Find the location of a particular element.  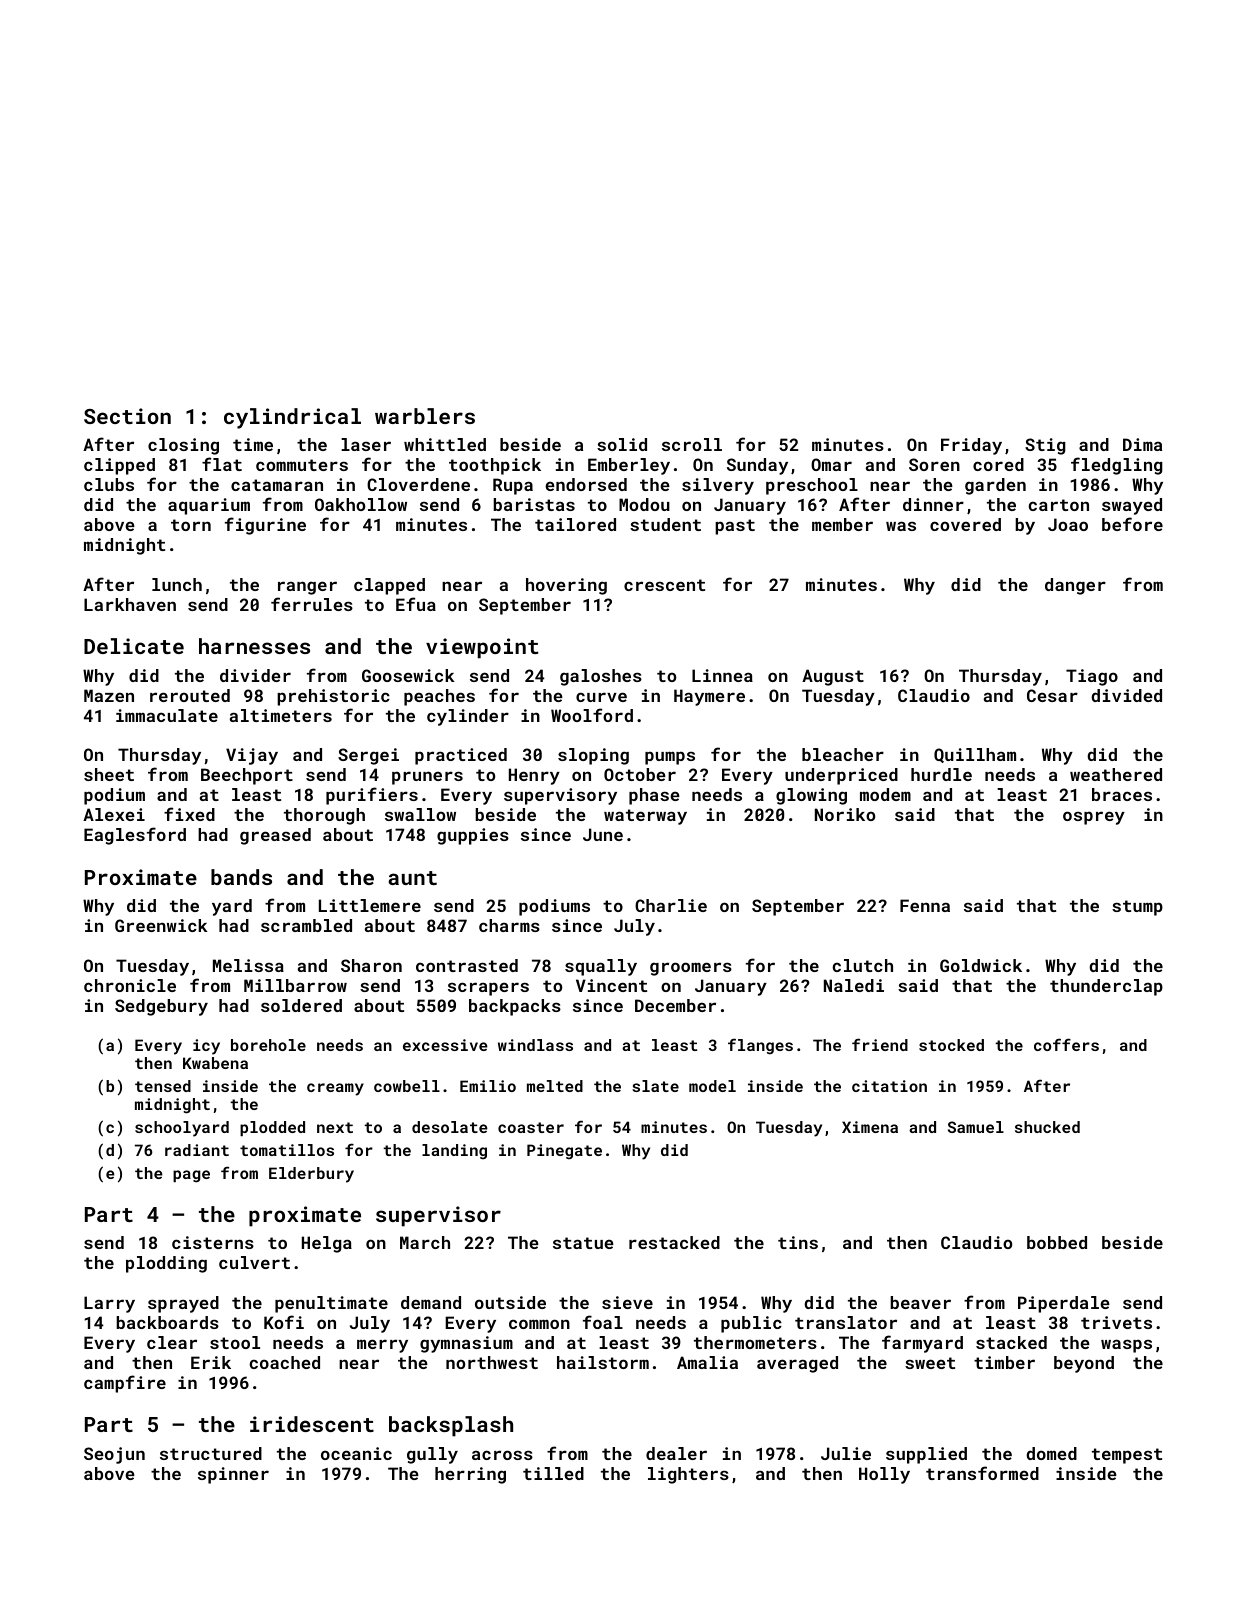

tins is located at coordinates (798, 1242).
